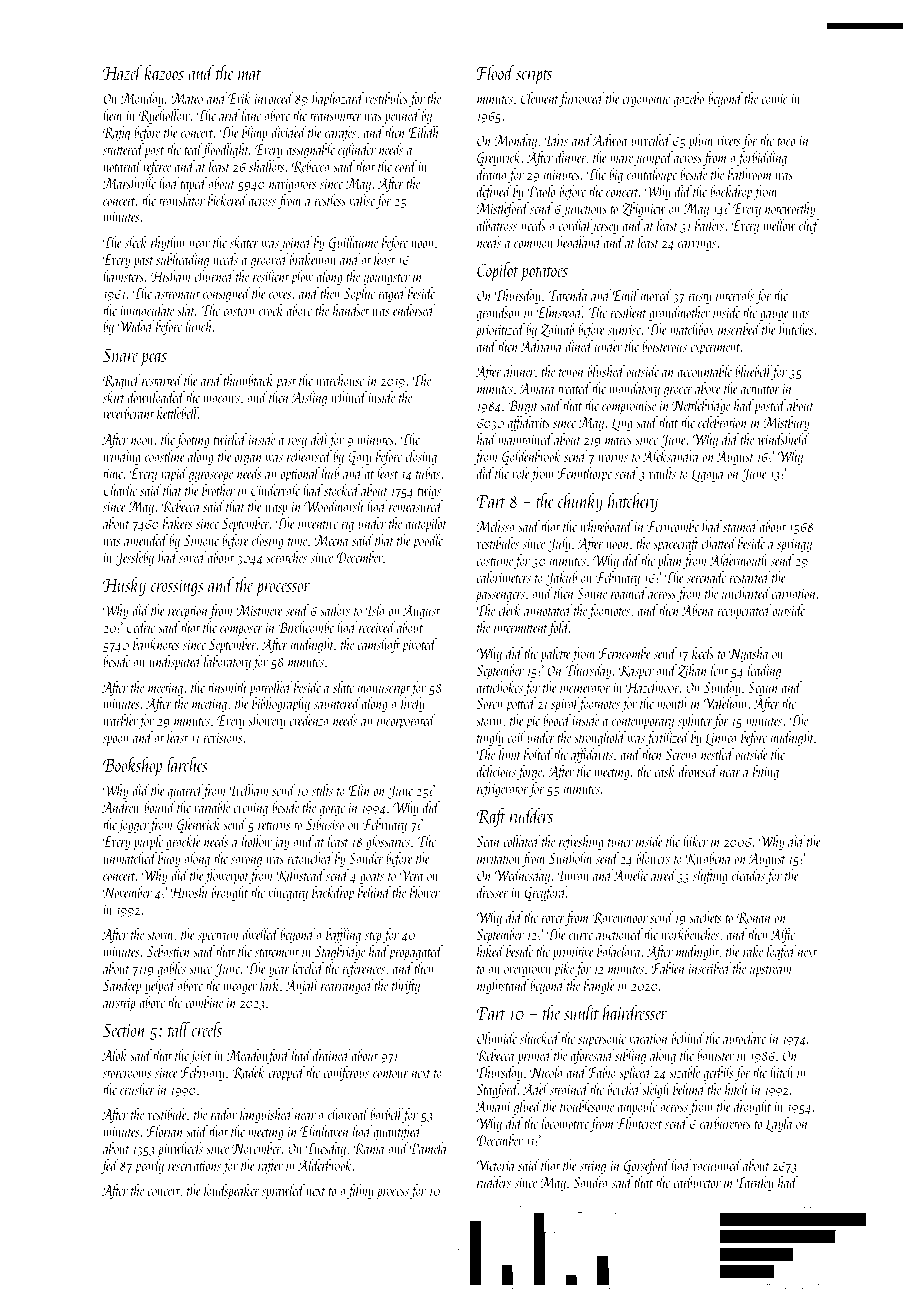  What do you see at coordinates (781, 952) in the screenshot?
I see `loafed` at bounding box center [781, 952].
